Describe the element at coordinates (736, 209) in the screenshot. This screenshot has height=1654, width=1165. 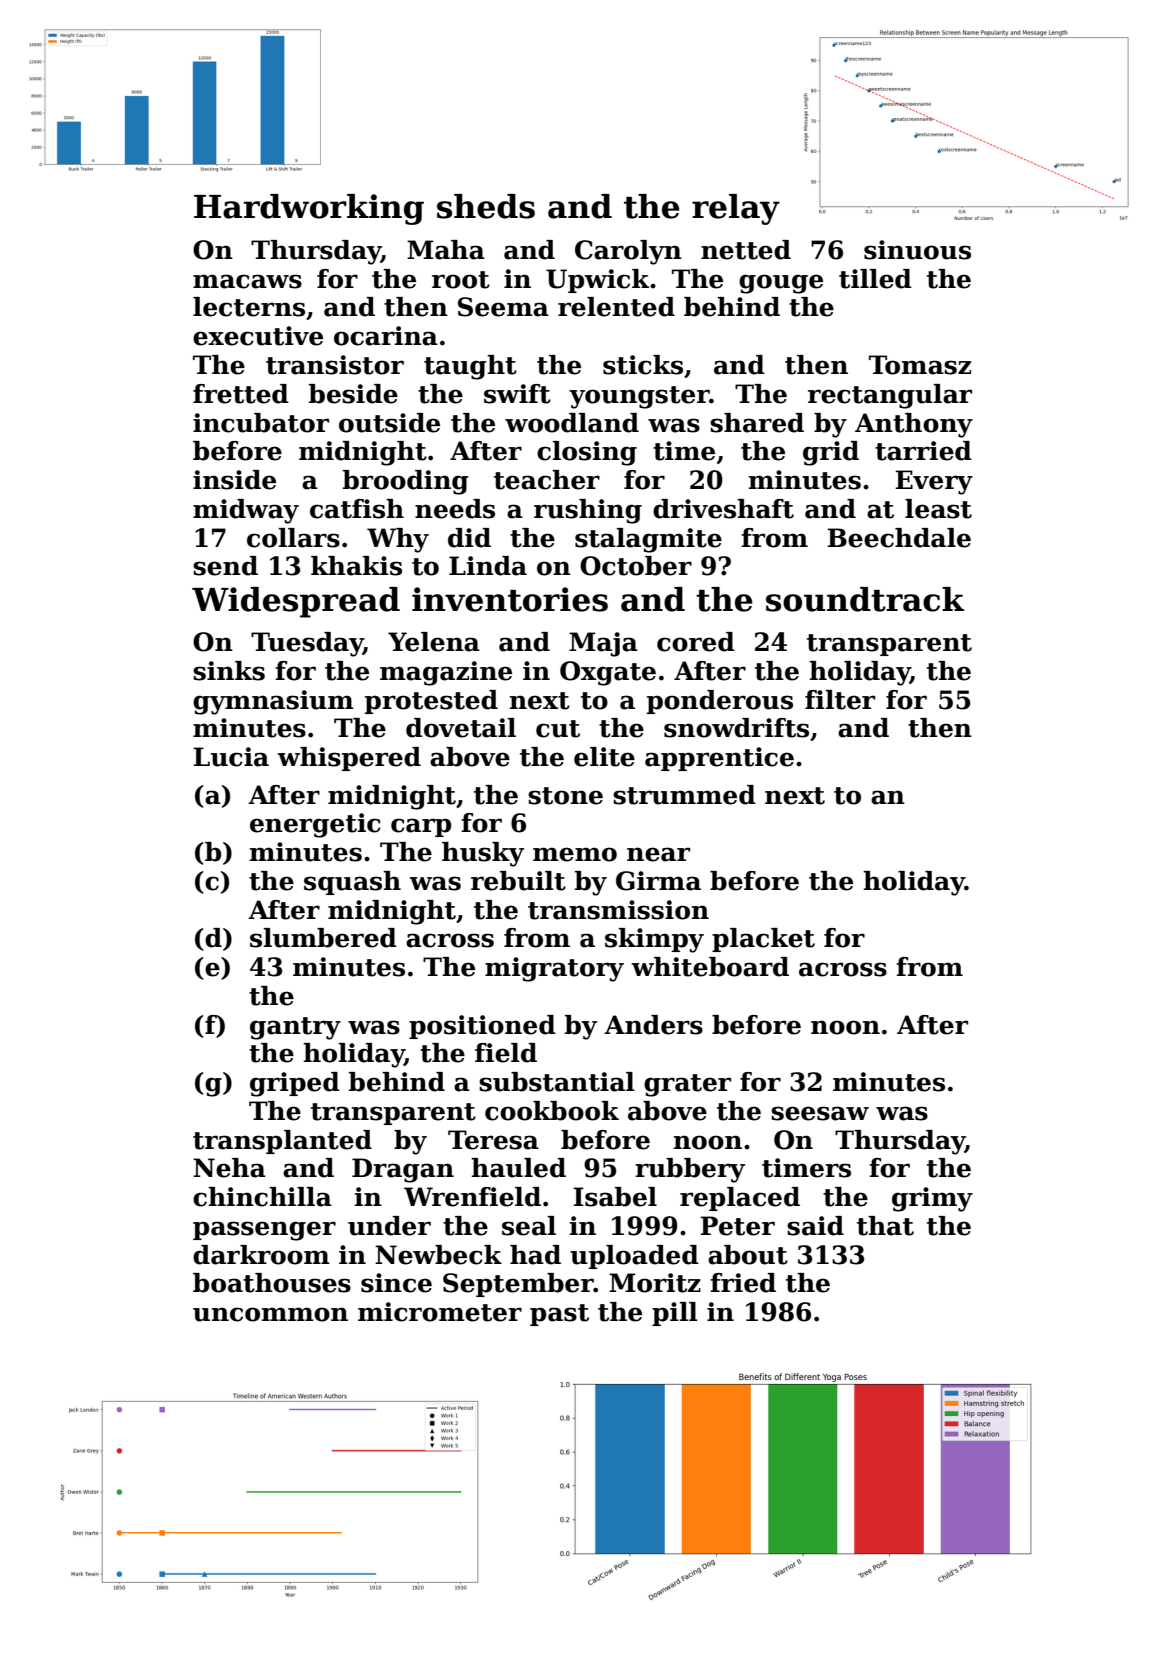
I see `relay` at that location.
